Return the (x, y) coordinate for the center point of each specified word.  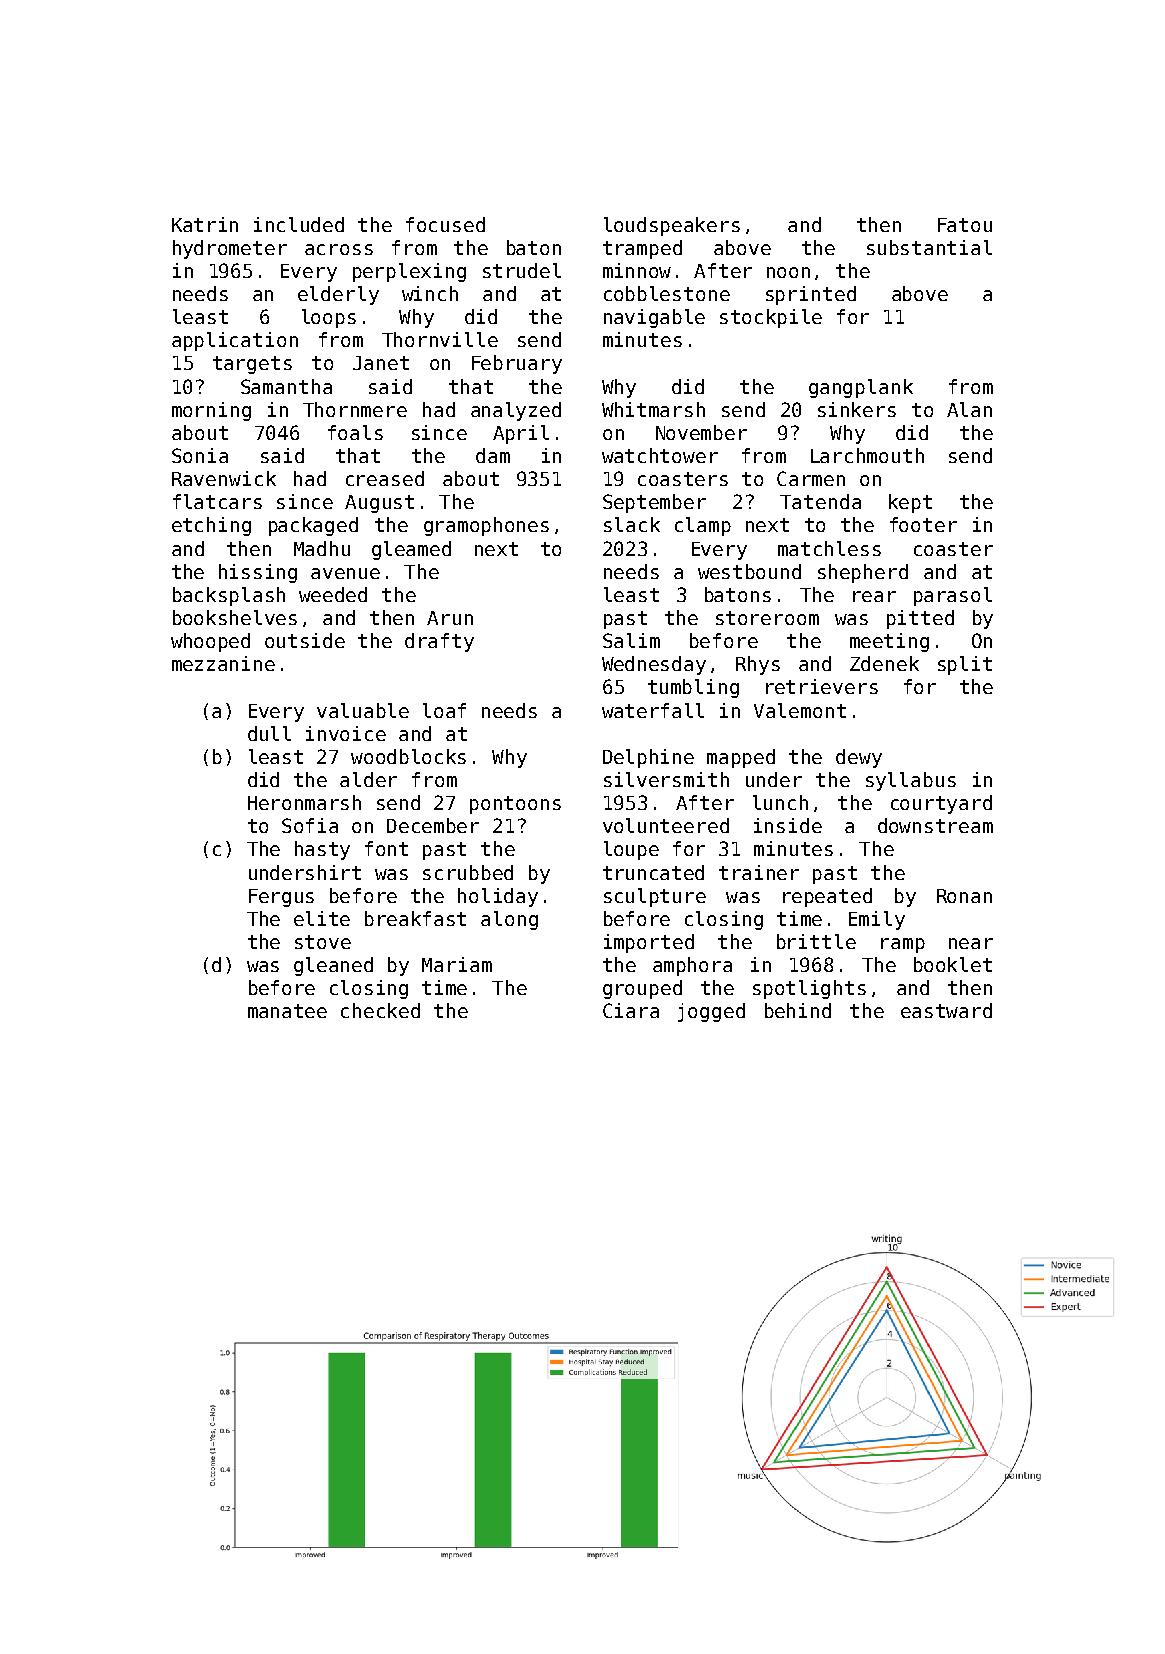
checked (380, 1010)
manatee (287, 1011)
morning (211, 411)
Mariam (457, 964)
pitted (920, 619)
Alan (969, 409)
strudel (522, 270)
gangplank (861, 388)
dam (493, 455)
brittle (816, 941)
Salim (631, 640)
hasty (322, 850)
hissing (258, 573)
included (299, 224)
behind (798, 1010)
